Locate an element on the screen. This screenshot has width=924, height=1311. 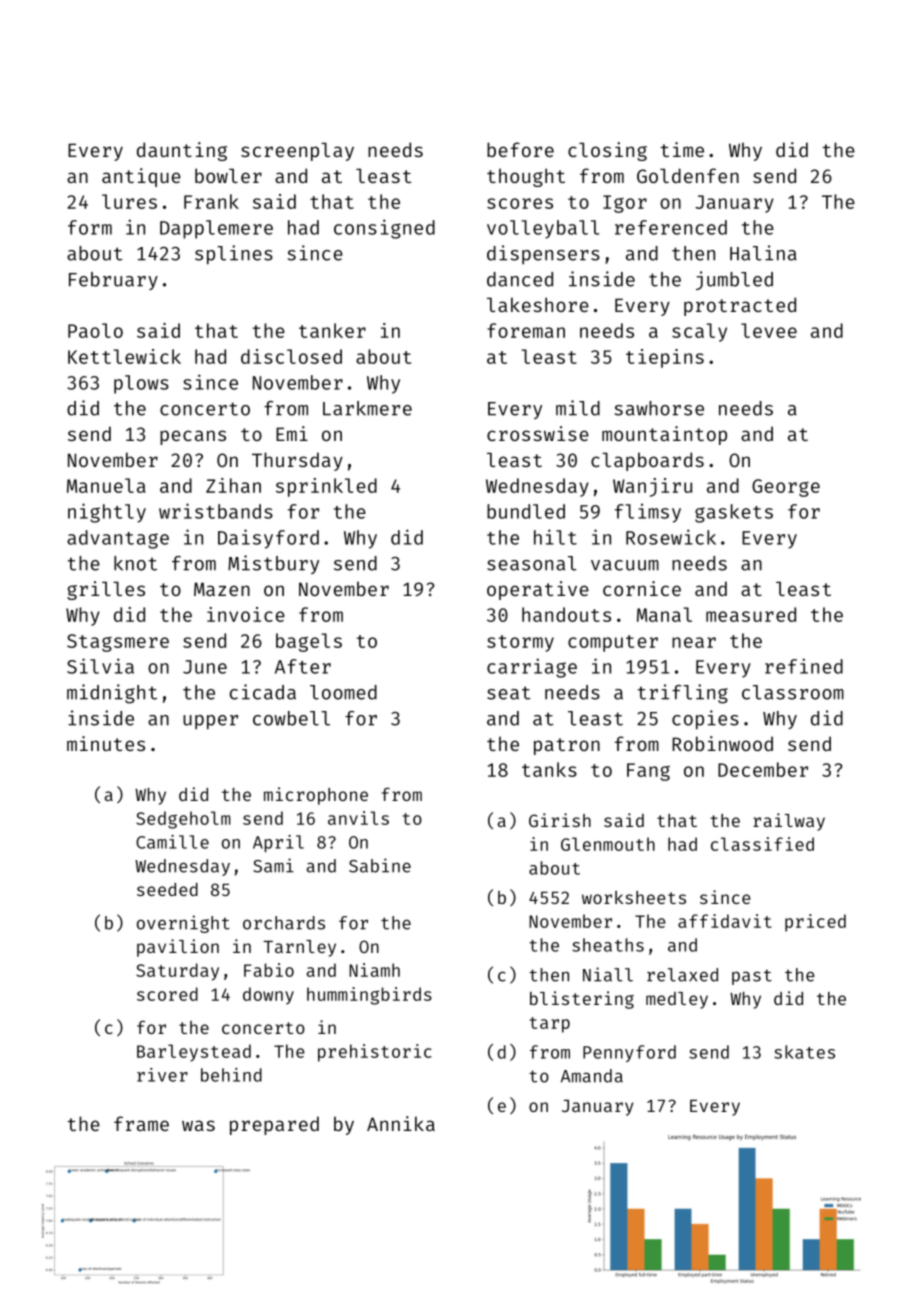
Sabine is located at coordinates (380, 865).
